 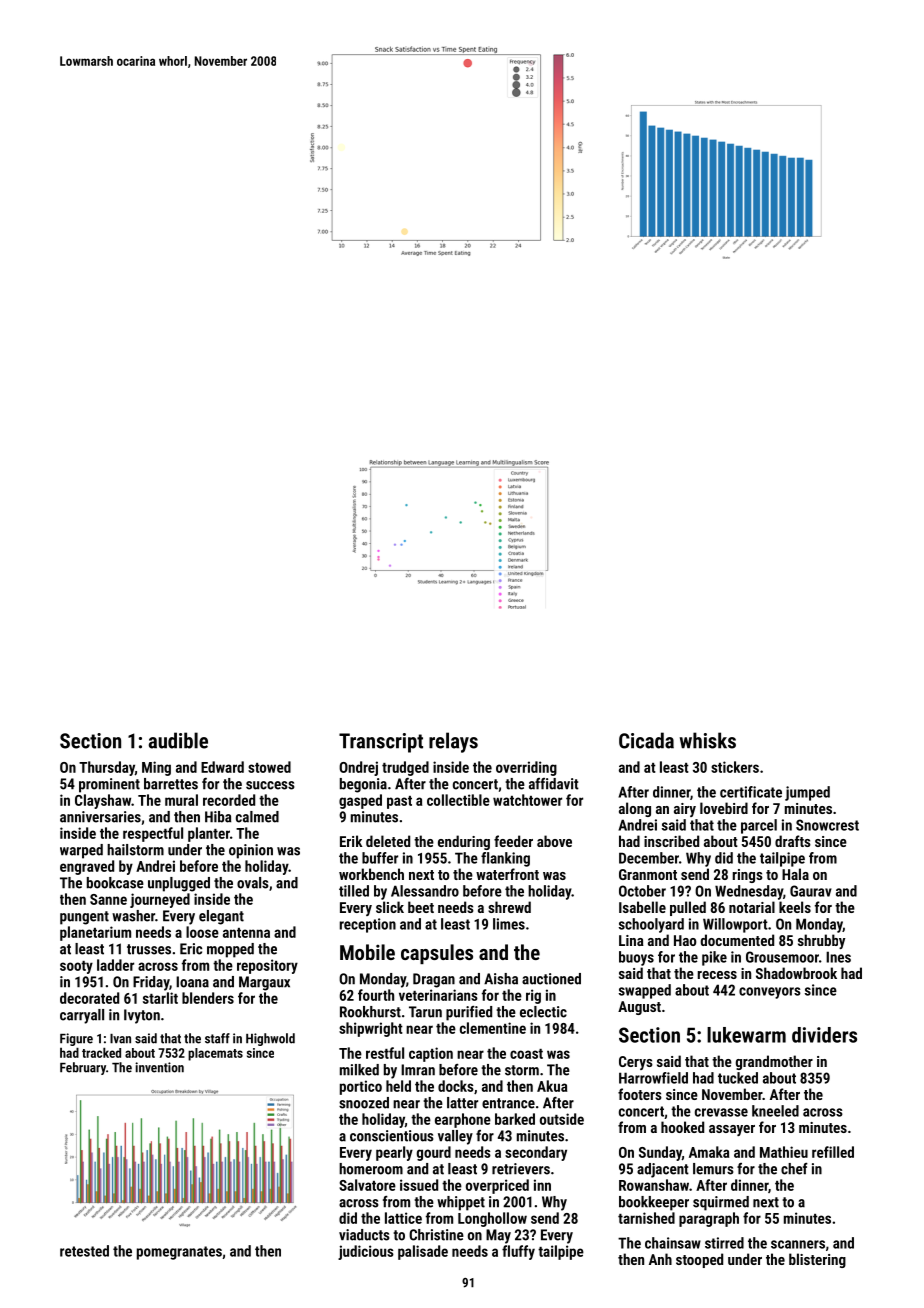 What do you see at coordinates (811, 891) in the screenshot?
I see `Gaurav` at bounding box center [811, 891].
